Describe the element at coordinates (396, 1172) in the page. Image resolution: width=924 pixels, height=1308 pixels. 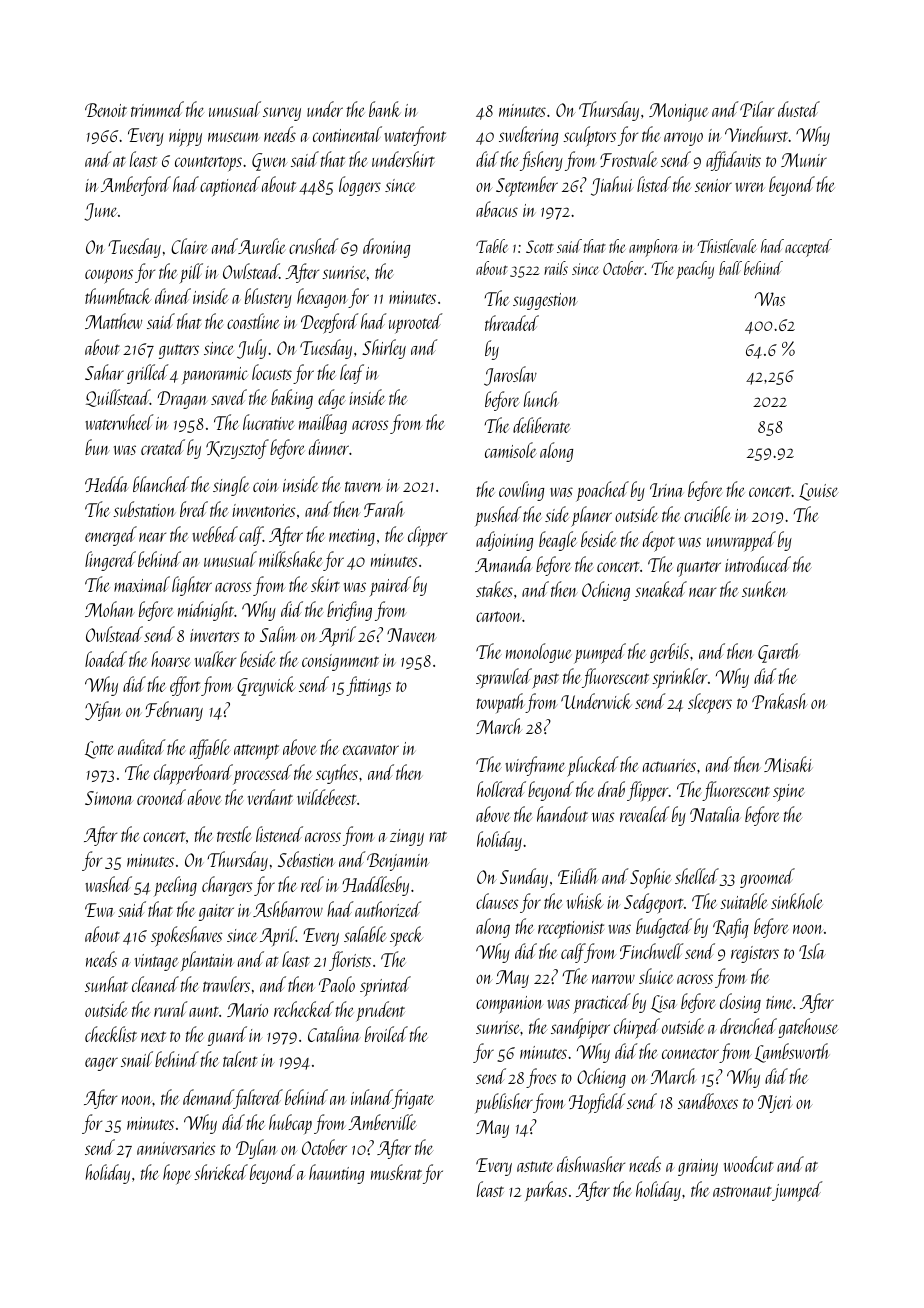
I see `muskrat` at that location.
